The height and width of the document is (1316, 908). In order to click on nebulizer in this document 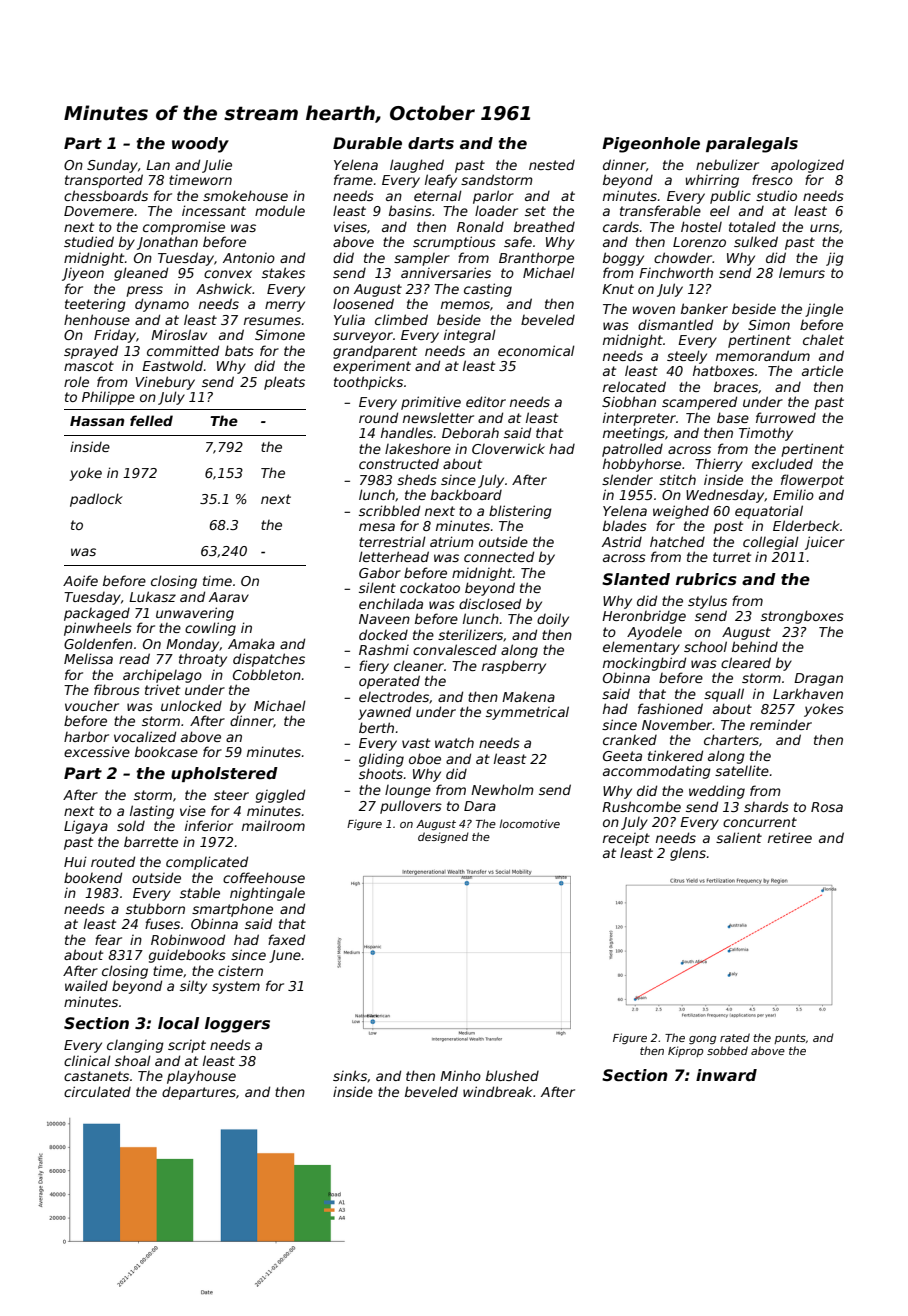, I will do `click(727, 164)`.
